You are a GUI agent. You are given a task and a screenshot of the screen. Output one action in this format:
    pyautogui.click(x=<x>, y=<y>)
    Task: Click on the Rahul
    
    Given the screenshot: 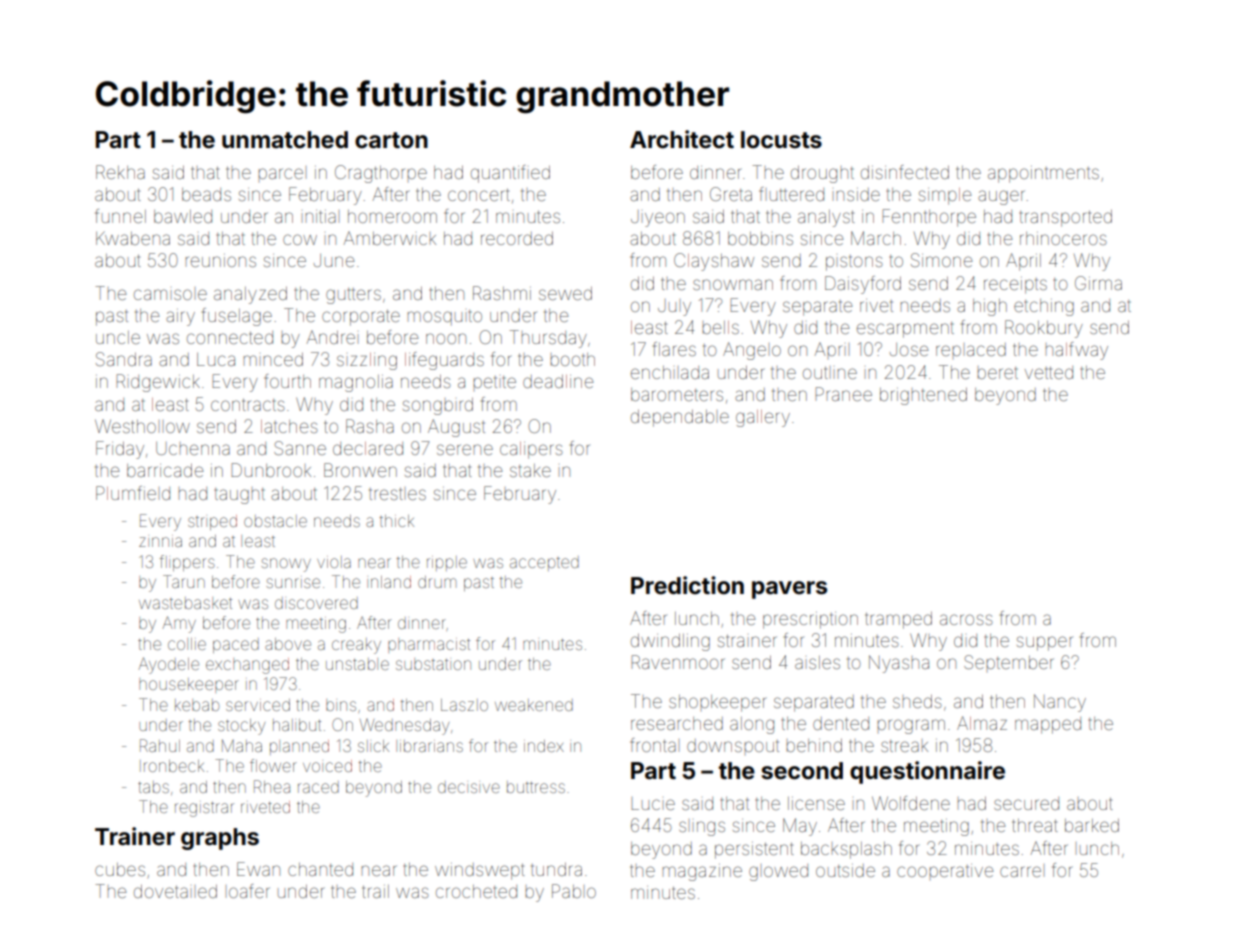 What is the action you would take?
    pyautogui.click(x=160, y=745)
